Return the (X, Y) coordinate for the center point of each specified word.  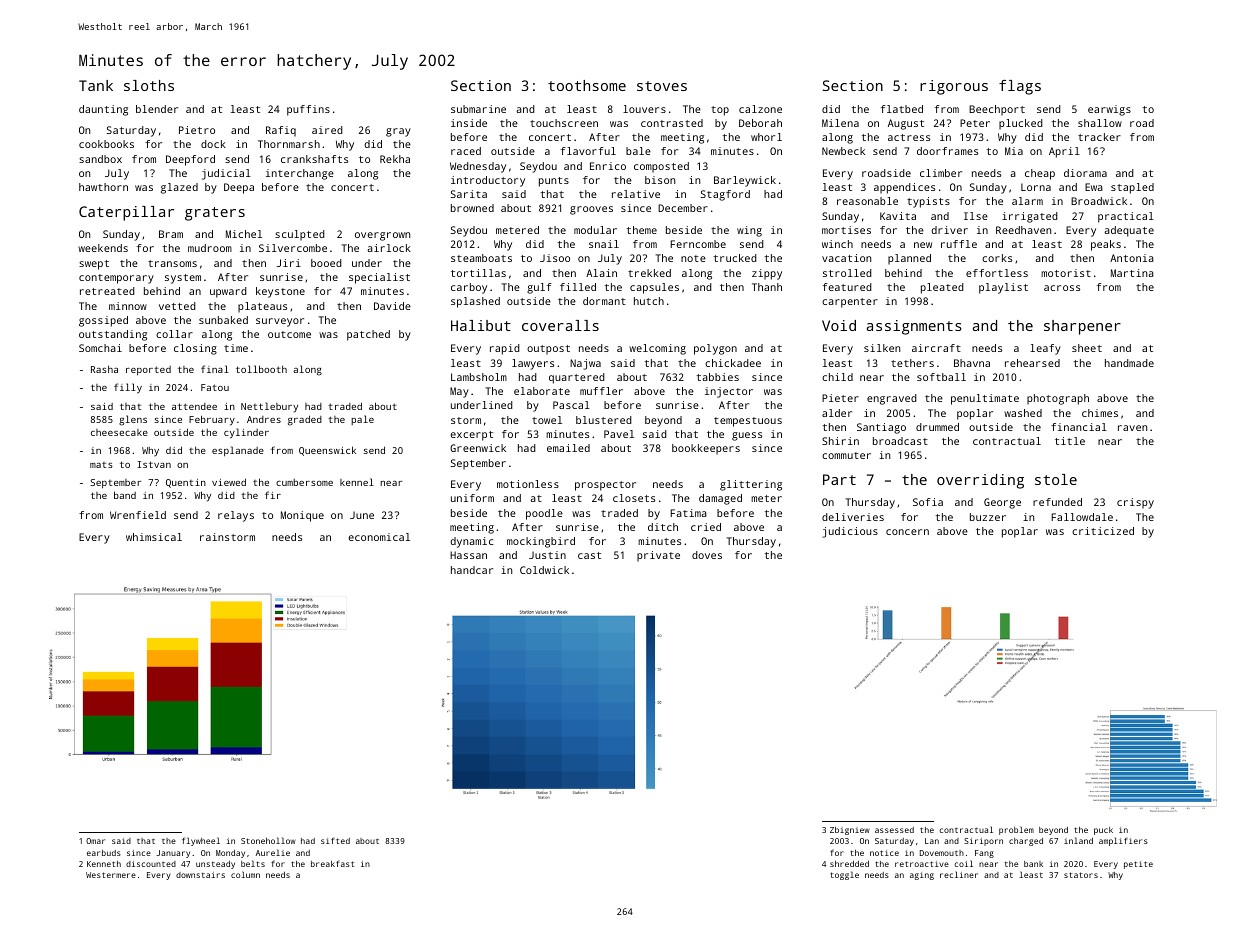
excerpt (471, 436)
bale (638, 151)
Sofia (928, 502)
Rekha (395, 159)
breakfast (332, 863)
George (1002, 503)
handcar (472, 570)
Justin (547, 555)
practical (1126, 217)
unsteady (215, 865)
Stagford (725, 195)
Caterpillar (126, 213)
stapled (1132, 188)
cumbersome (304, 482)
